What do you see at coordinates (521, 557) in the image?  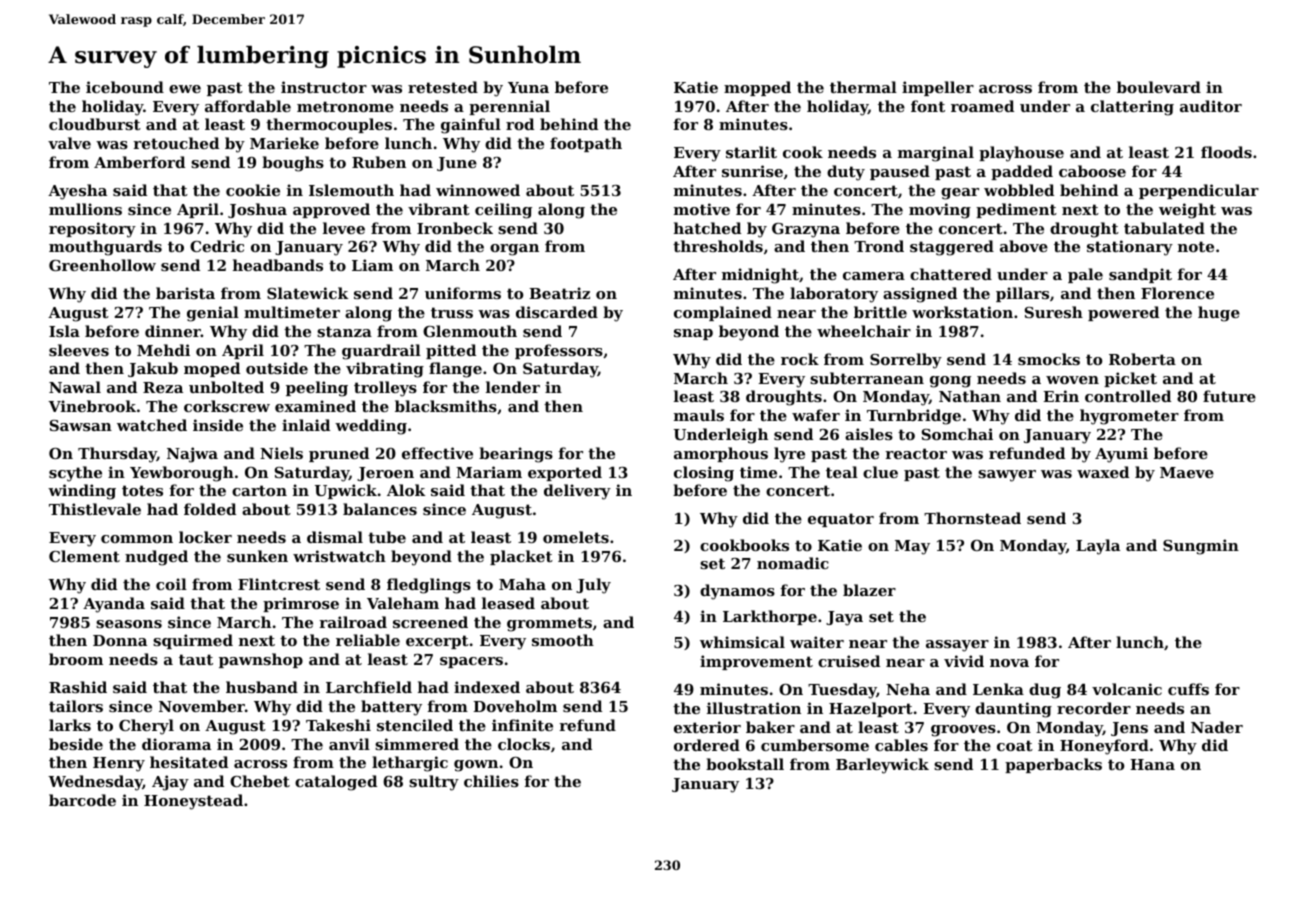 I see `placket` at bounding box center [521, 557].
